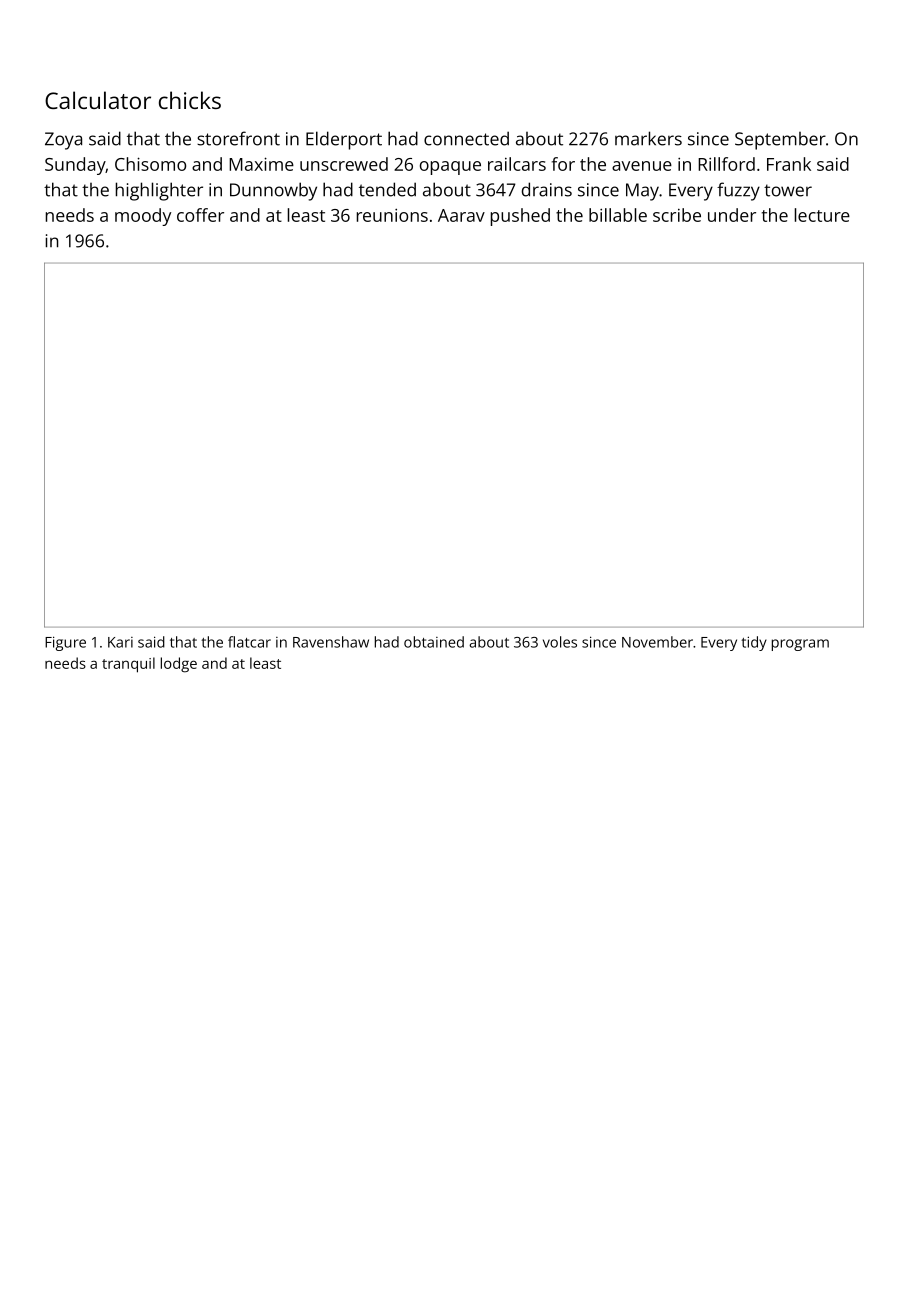 The width and height of the screenshot is (908, 1316). I want to click on connected, so click(466, 138).
